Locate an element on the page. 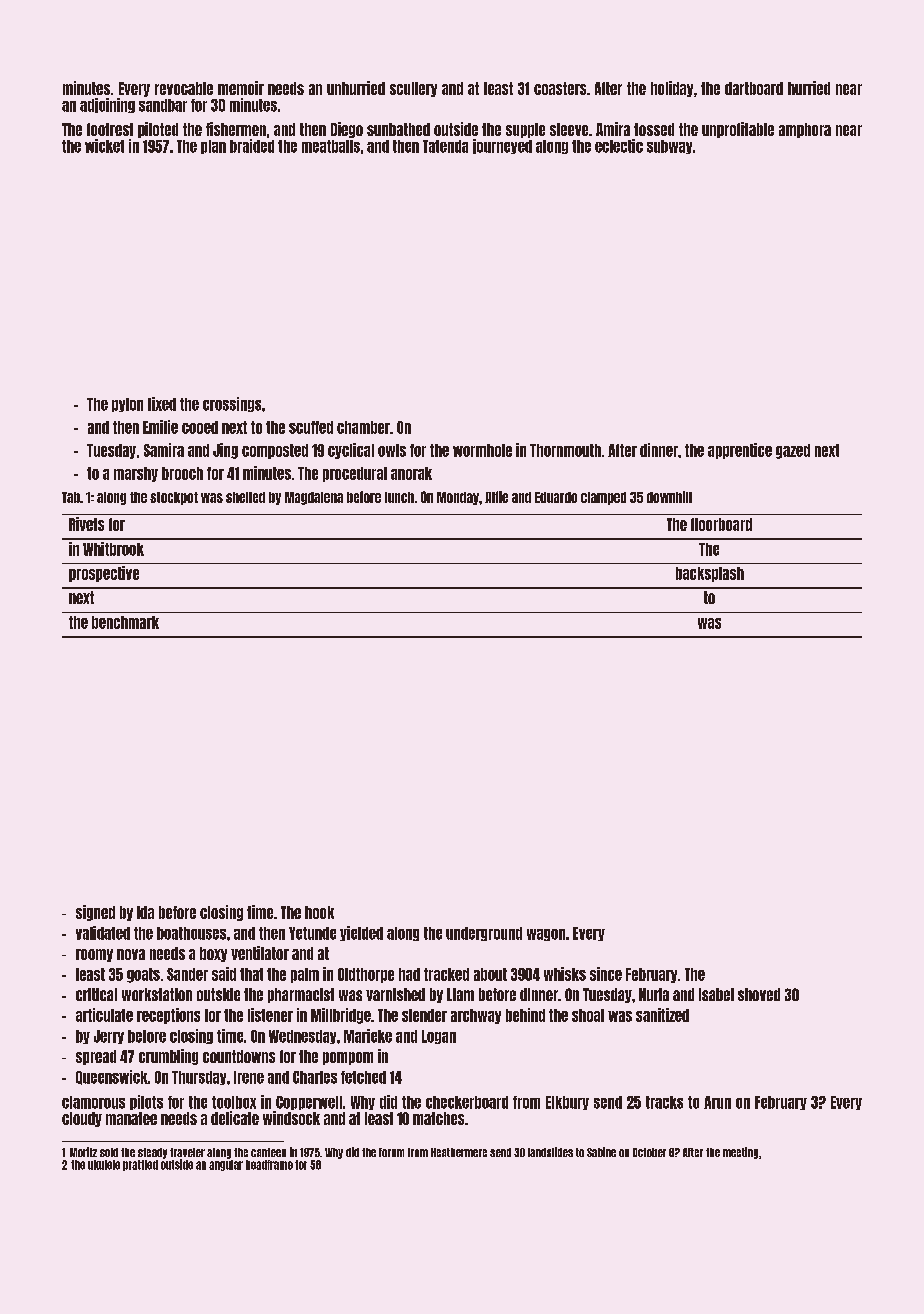  critical is located at coordinates (96, 994).
